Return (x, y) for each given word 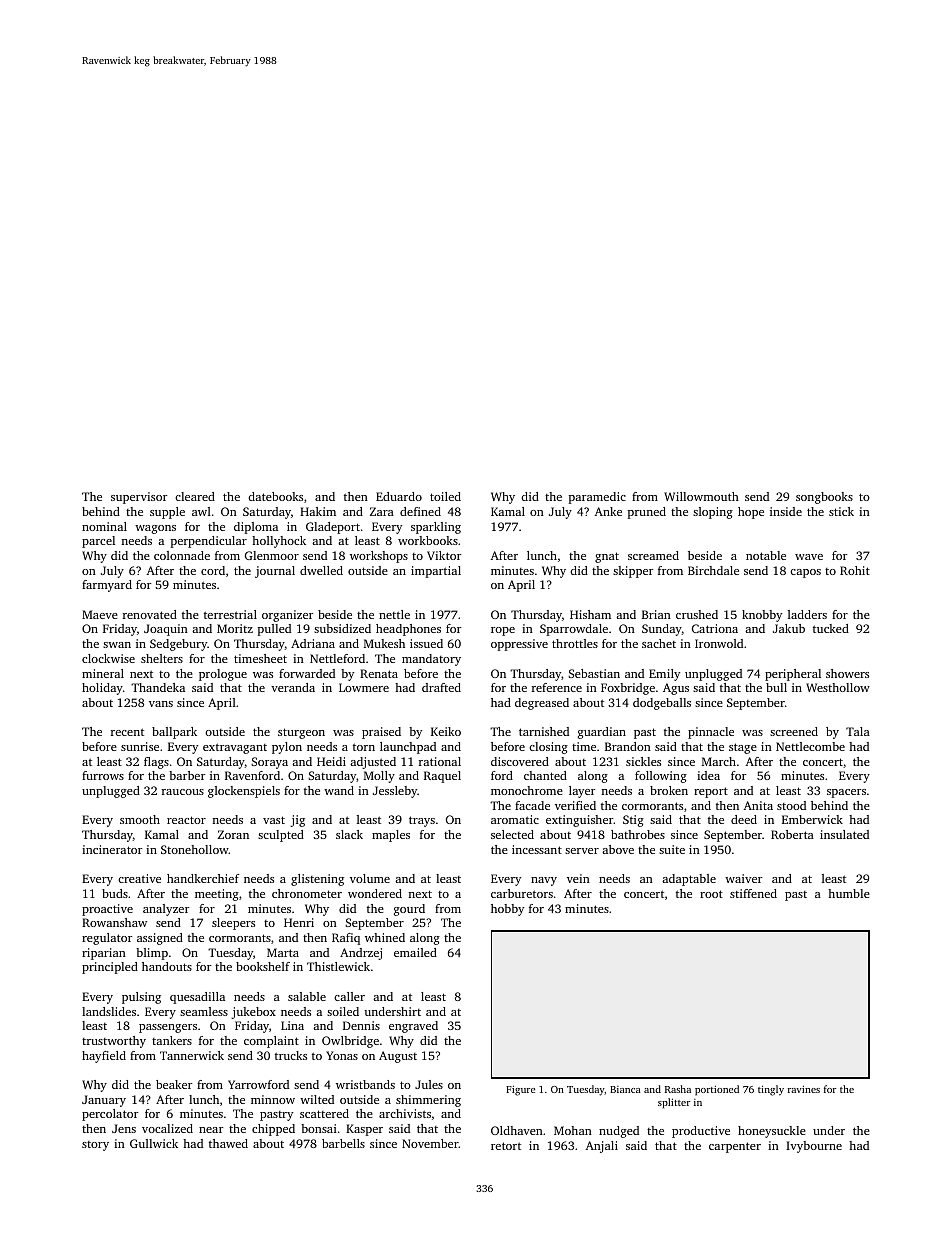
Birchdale (713, 570)
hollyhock (279, 542)
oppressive (519, 645)
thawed (228, 1143)
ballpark (174, 733)
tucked (831, 628)
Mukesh (384, 643)
